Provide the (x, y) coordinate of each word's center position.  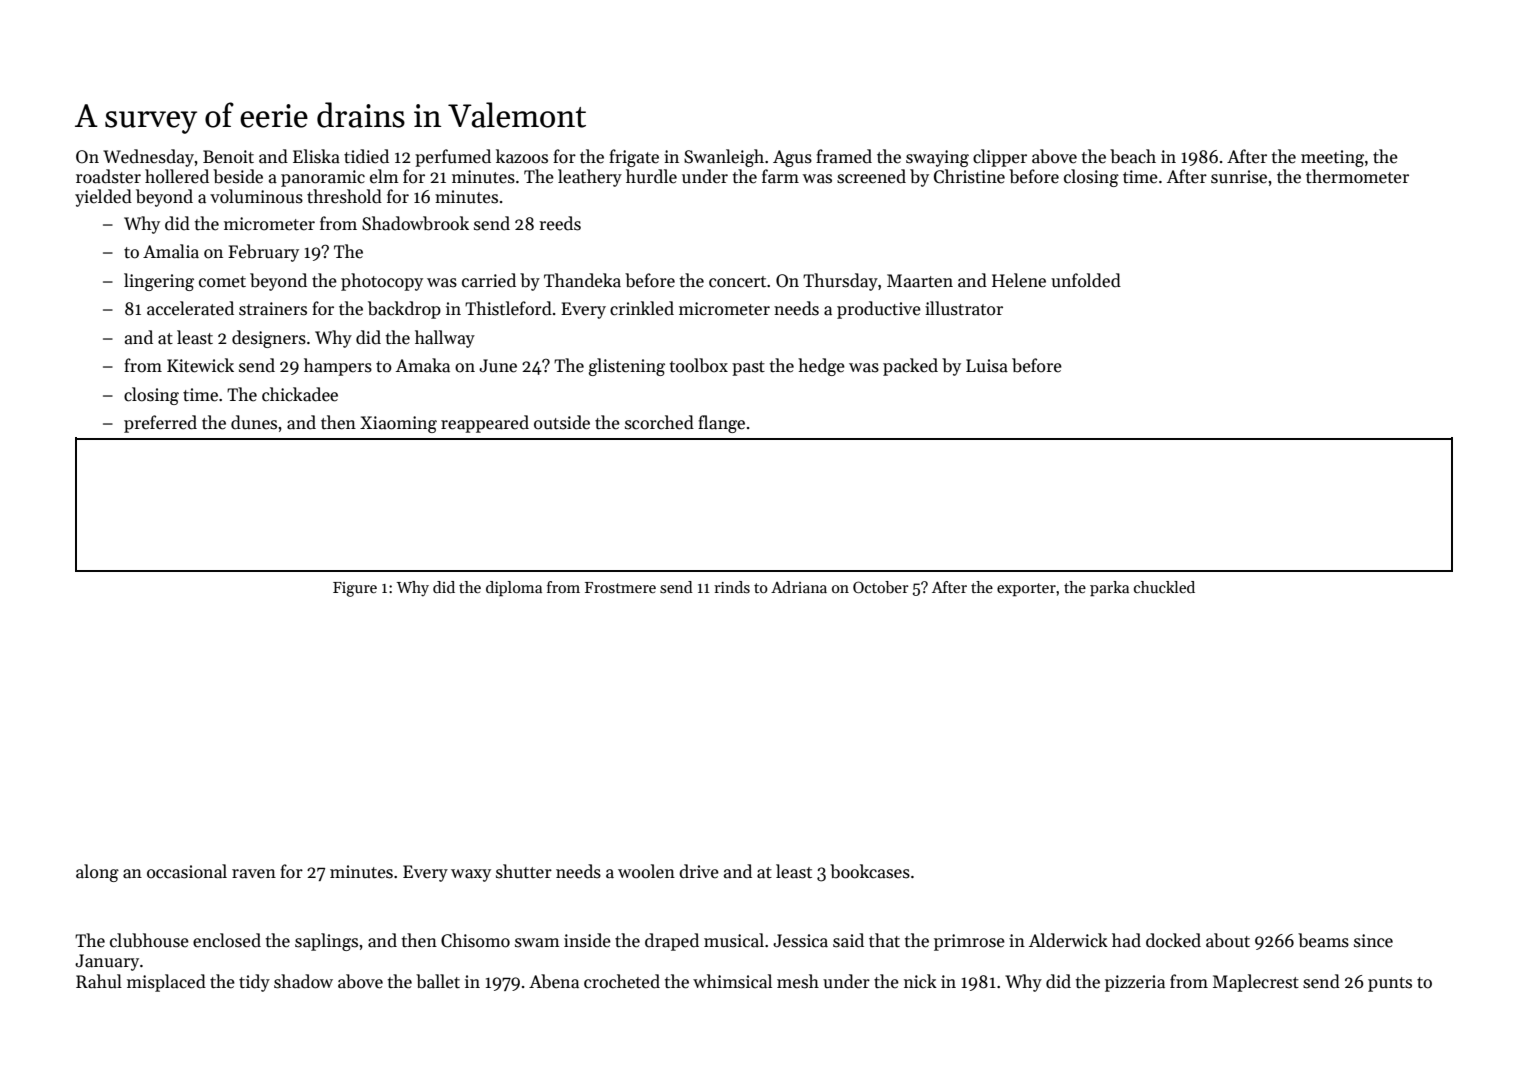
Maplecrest (1256, 983)
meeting (1332, 158)
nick (920, 981)
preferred (160, 424)
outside (562, 422)
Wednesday (148, 158)
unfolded (1086, 280)
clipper (1000, 158)
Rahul (99, 981)
